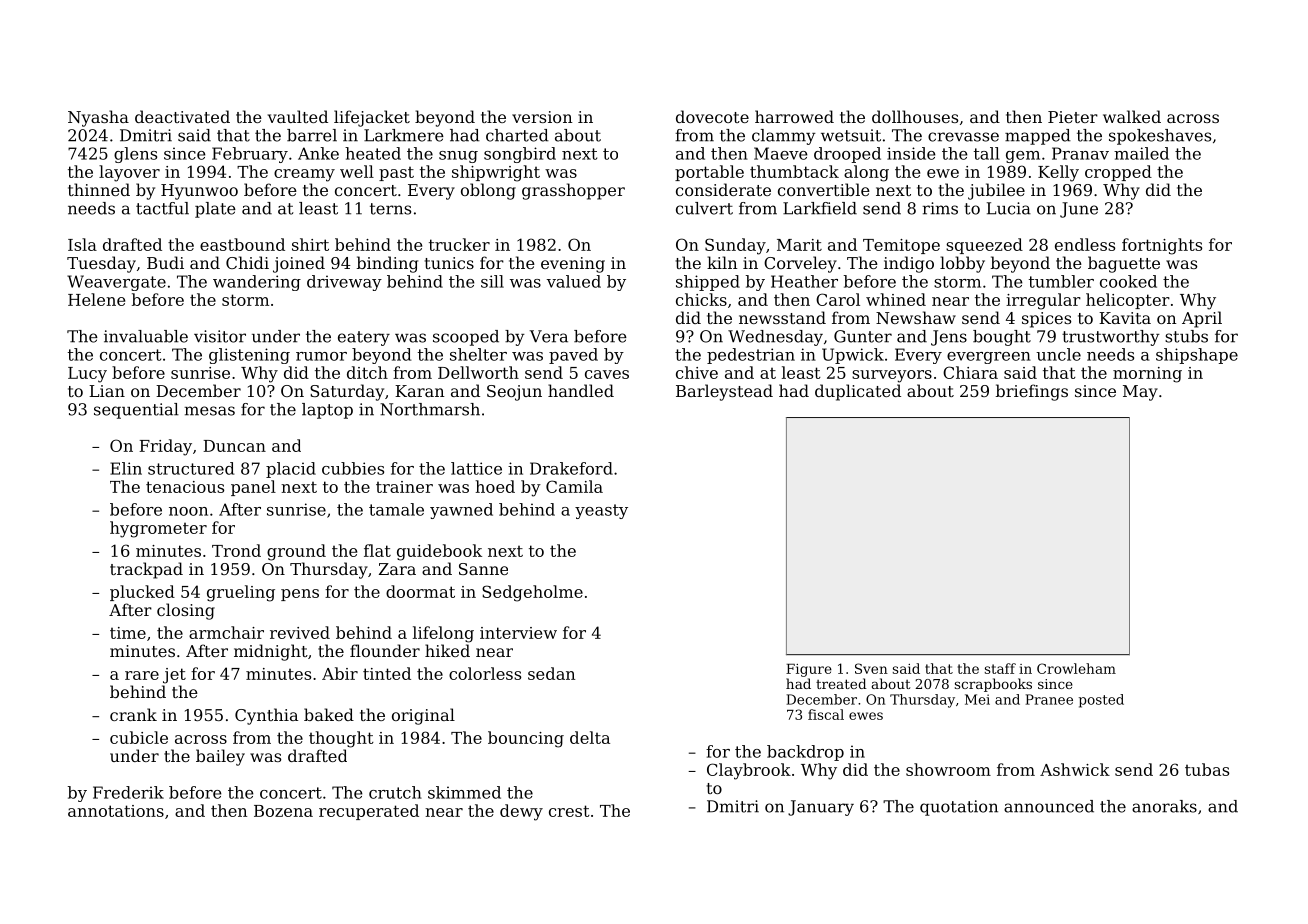  I want to click on colorless, so click(485, 673).
